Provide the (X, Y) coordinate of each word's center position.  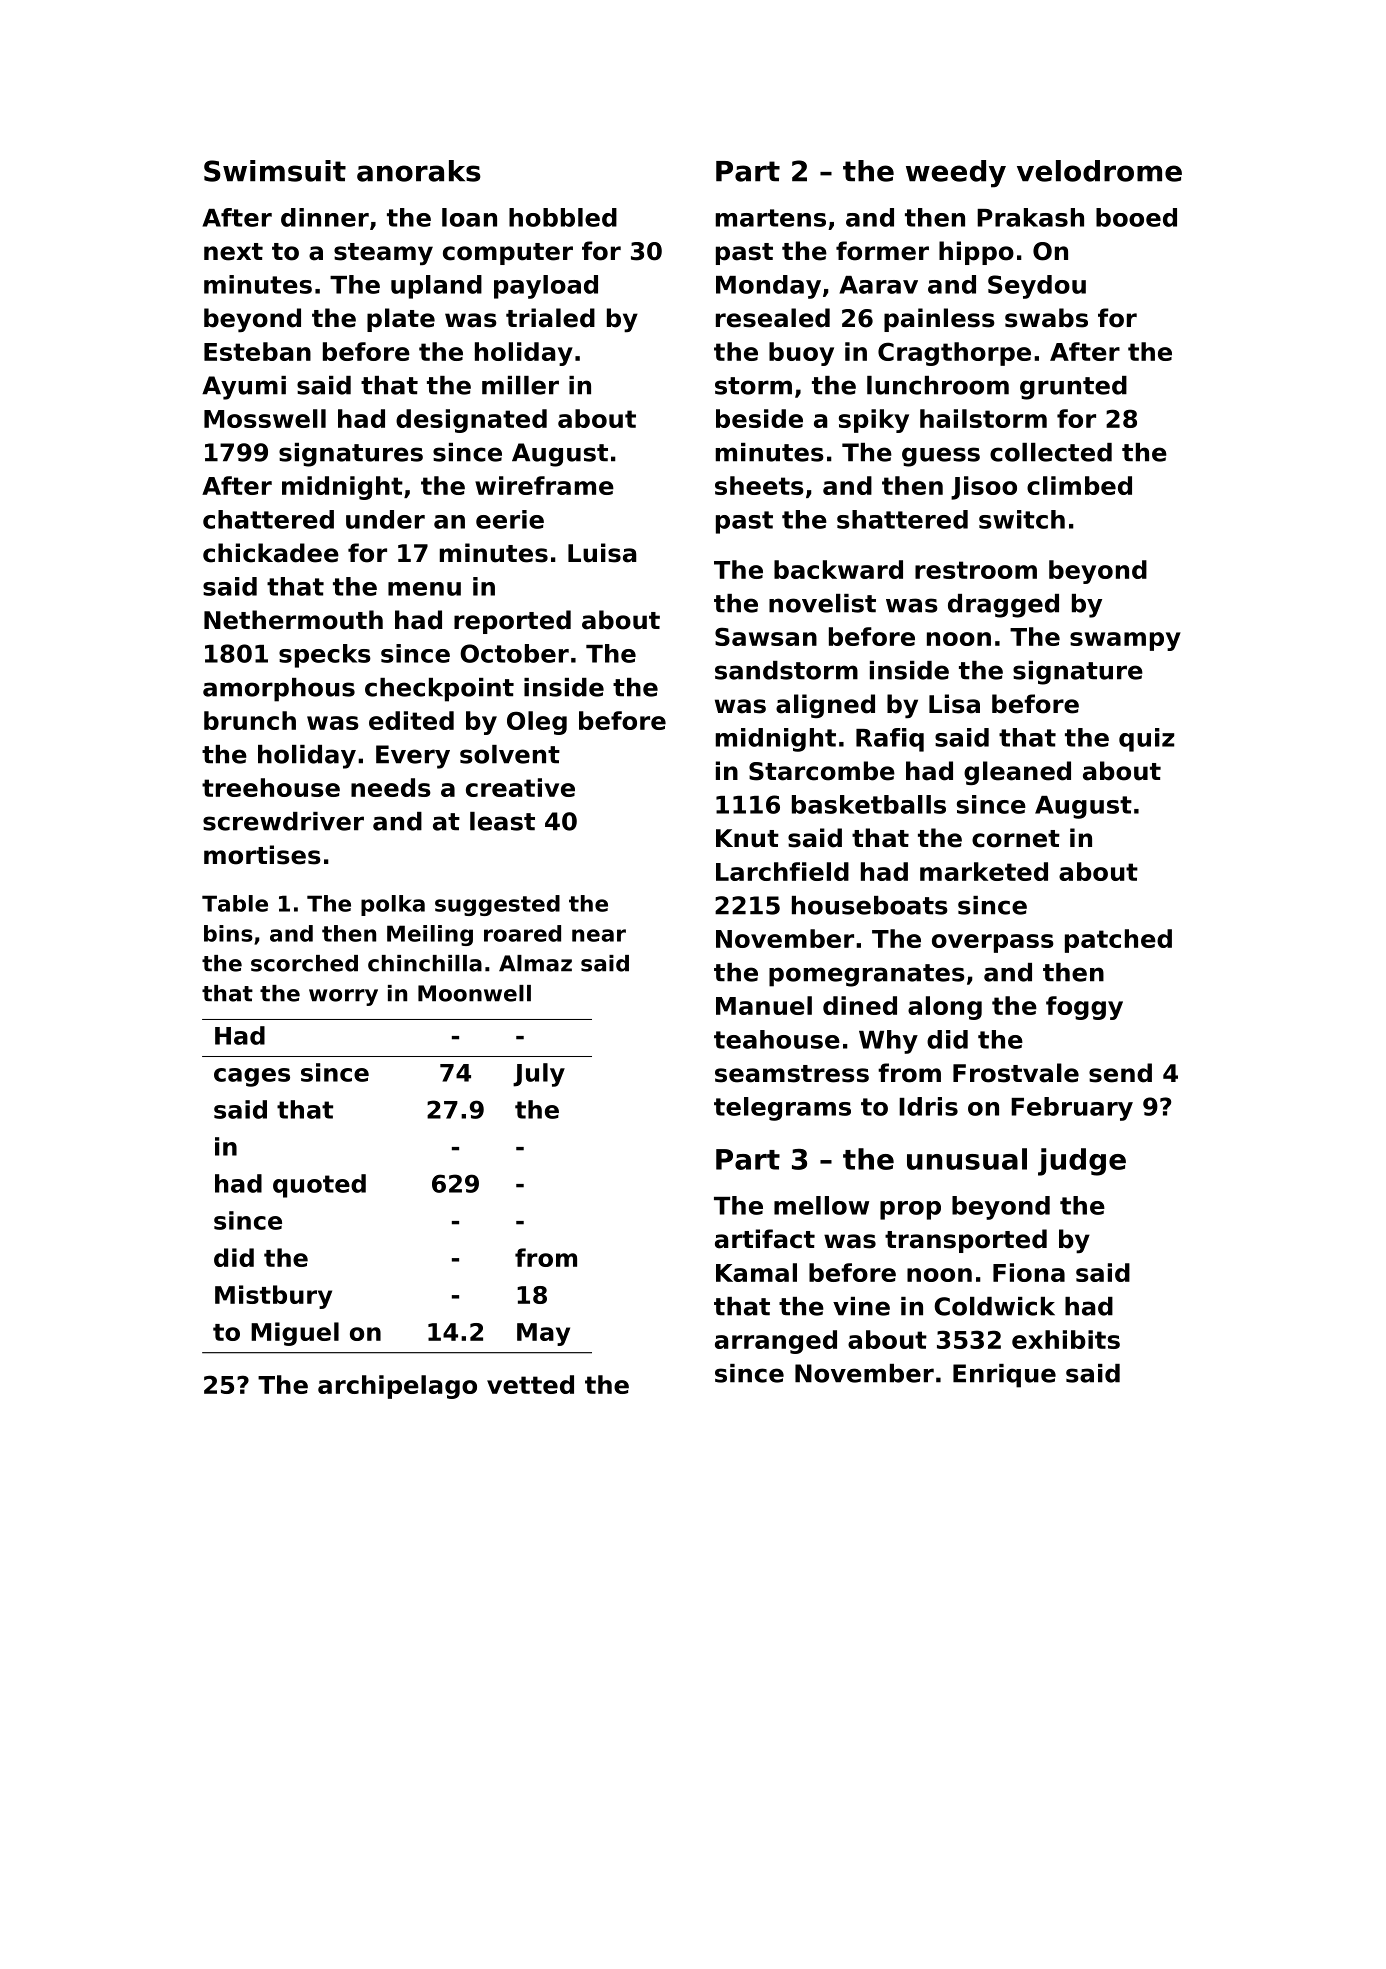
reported (512, 622)
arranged (776, 1342)
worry (343, 997)
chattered (268, 519)
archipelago (397, 1387)
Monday (768, 287)
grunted (1073, 388)
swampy (1125, 641)
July (539, 1075)
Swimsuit (275, 171)
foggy (1084, 1008)
